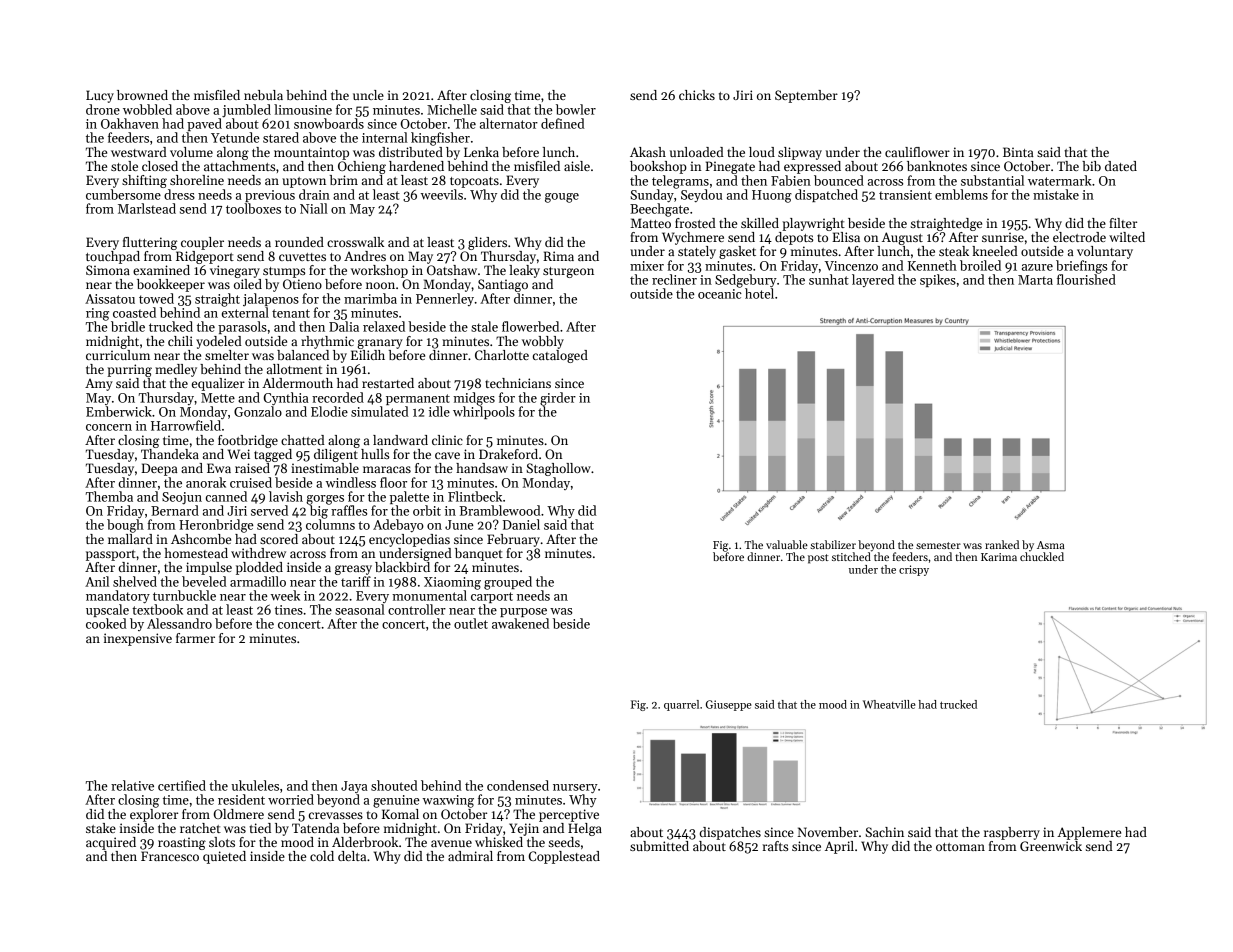 The width and height of the image is (1233, 952). Describe the element at coordinates (564, 857) in the image. I see `Copplestead` at that location.
